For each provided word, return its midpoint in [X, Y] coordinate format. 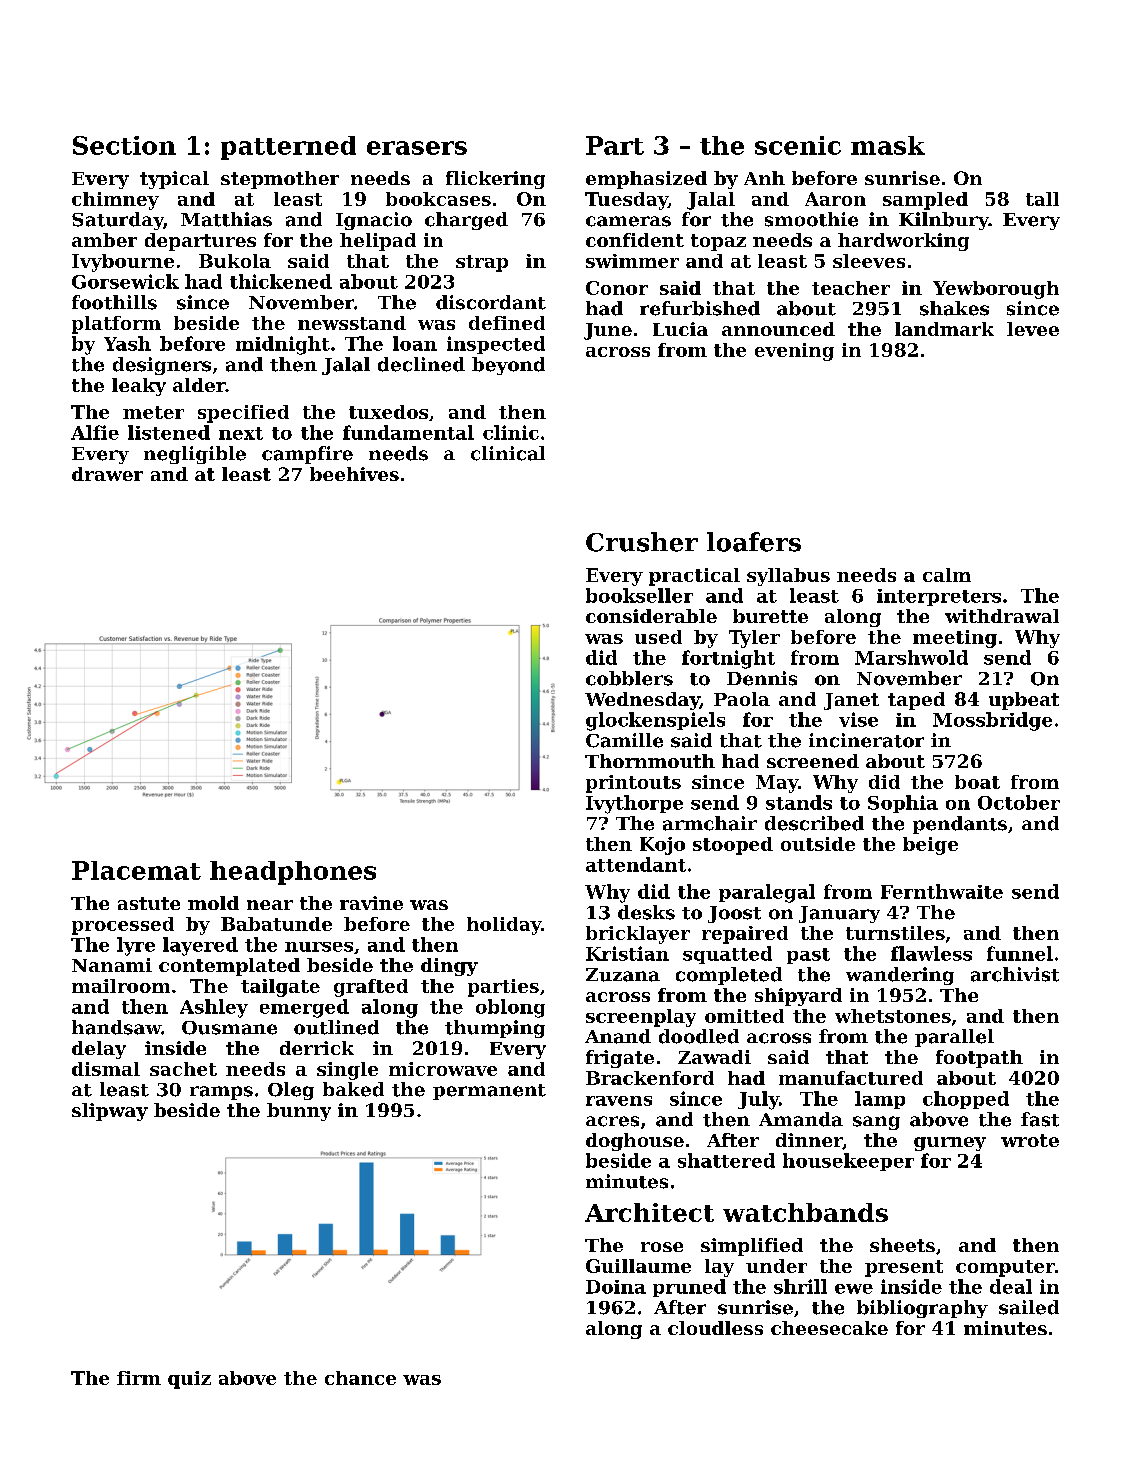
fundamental [408, 432]
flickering [495, 180]
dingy [449, 967]
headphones [293, 873]
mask [888, 145]
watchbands [805, 1212]
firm [139, 1378]
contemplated [229, 967]
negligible [195, 455]
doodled [699, 1036]
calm [947, 575]
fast [1040, 1119]
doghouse [635, 1142]
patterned [288, 148]
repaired [745, 935]
